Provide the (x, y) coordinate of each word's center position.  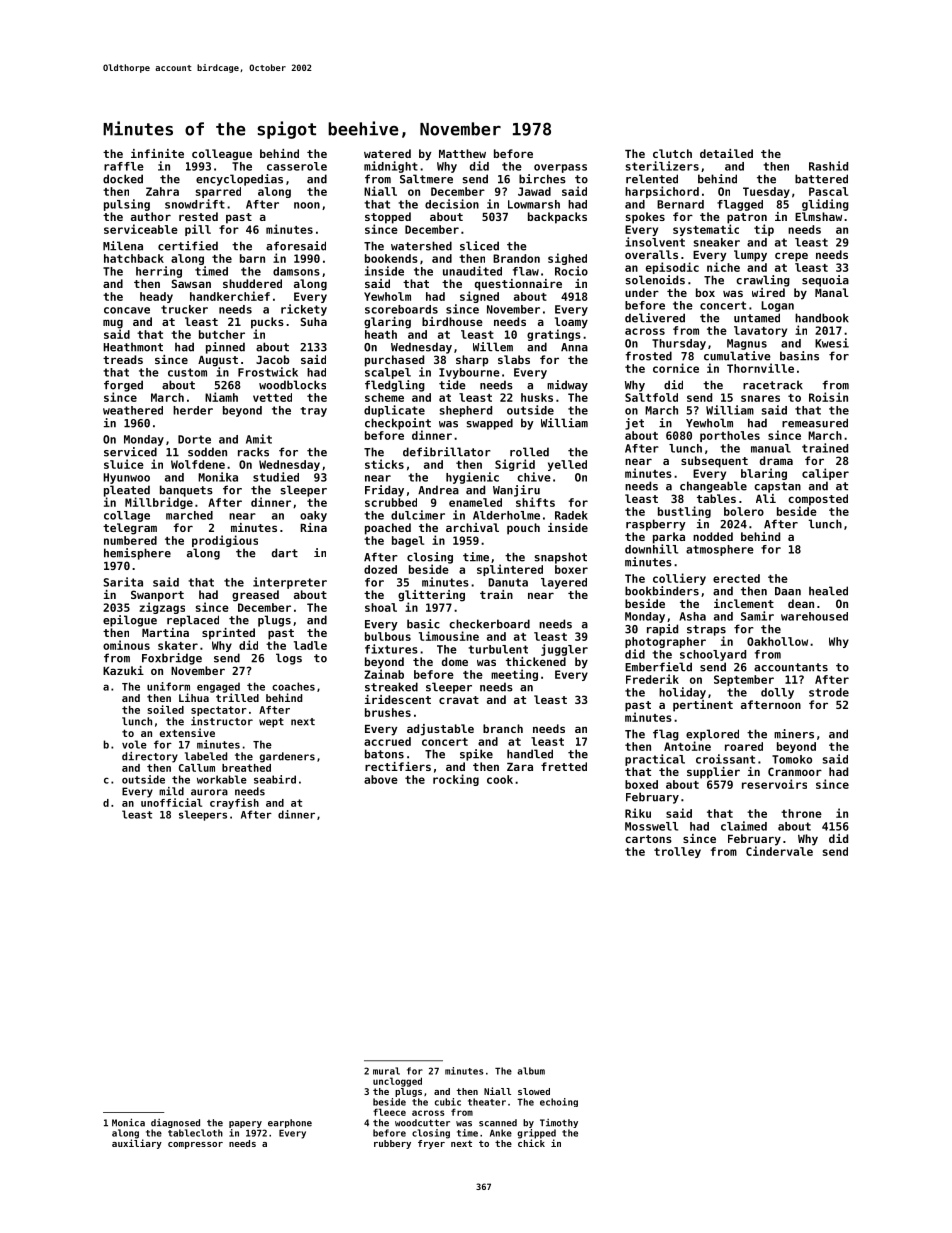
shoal (381, 607)
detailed (726, 153)
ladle (310, 645)
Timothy (559, 1123)
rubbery (392, 1144)
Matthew (462, 153)
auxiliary (137, 1144)
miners (794, 734)
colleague (222, 155)
